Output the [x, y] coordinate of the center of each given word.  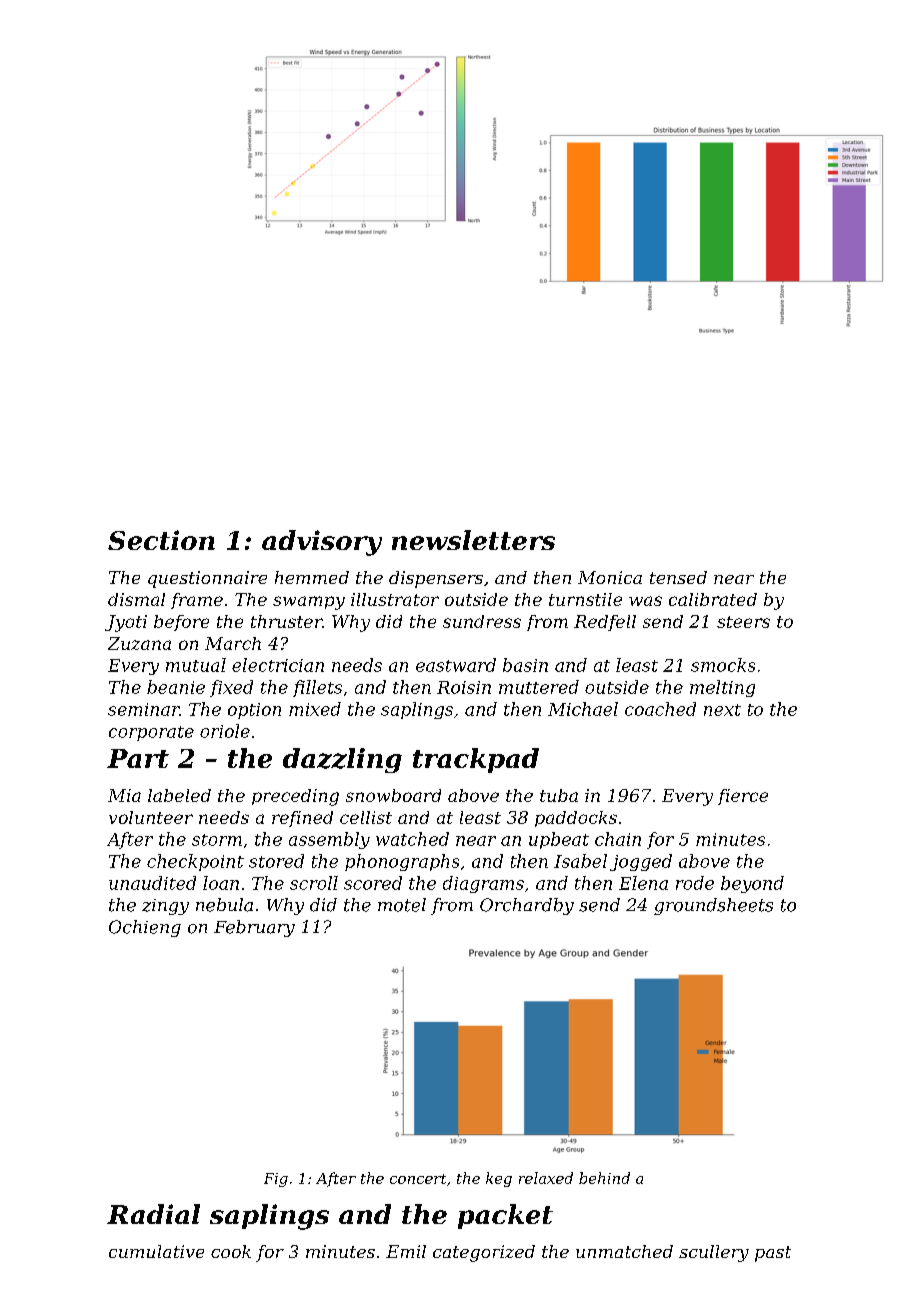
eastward [456, 665]
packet [505, 1216]
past [773, 1254]
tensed [678, 577]
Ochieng [145, 928]
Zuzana [139, 643]
